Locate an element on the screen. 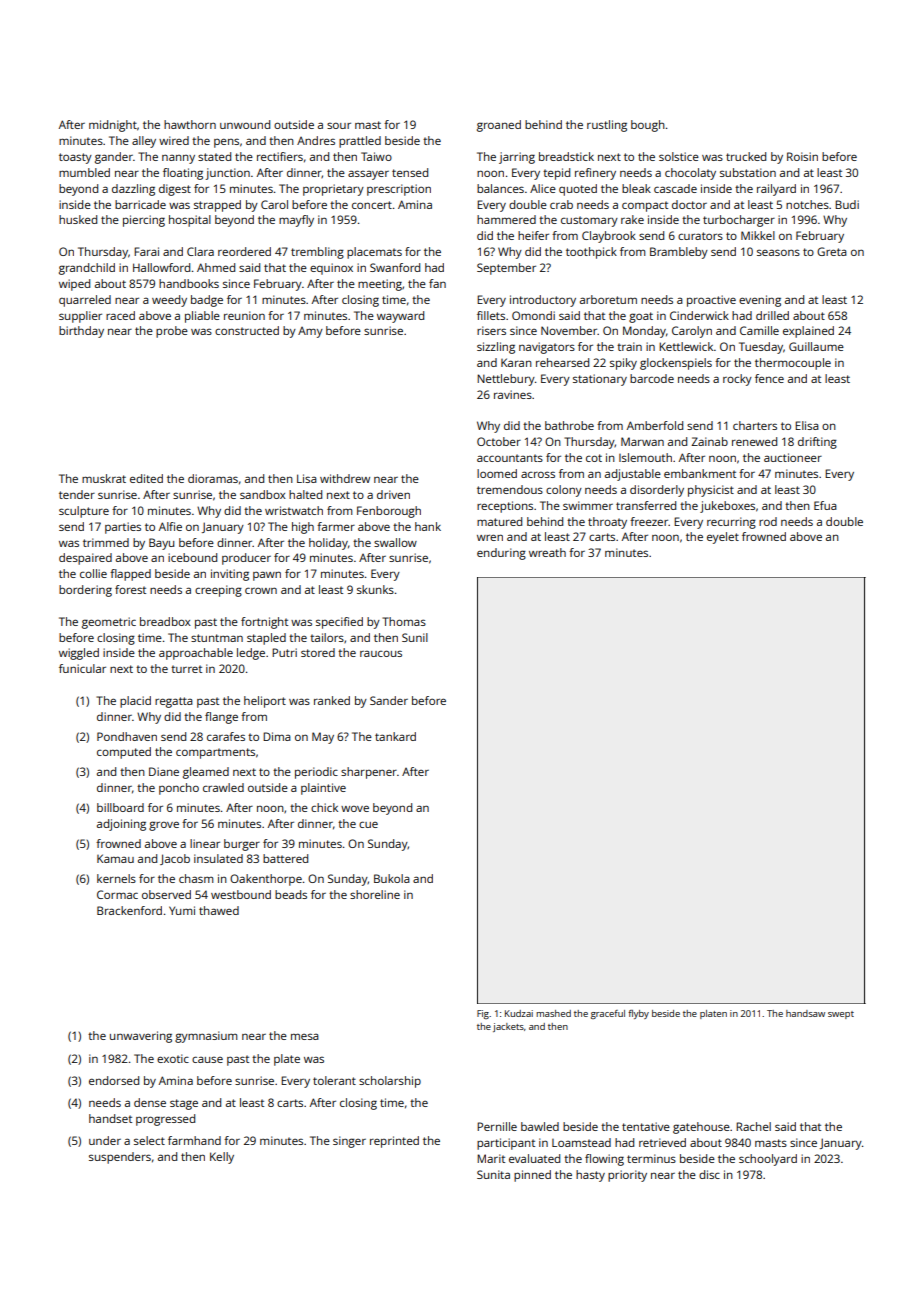  concert is located at coordinates (372, 205).
